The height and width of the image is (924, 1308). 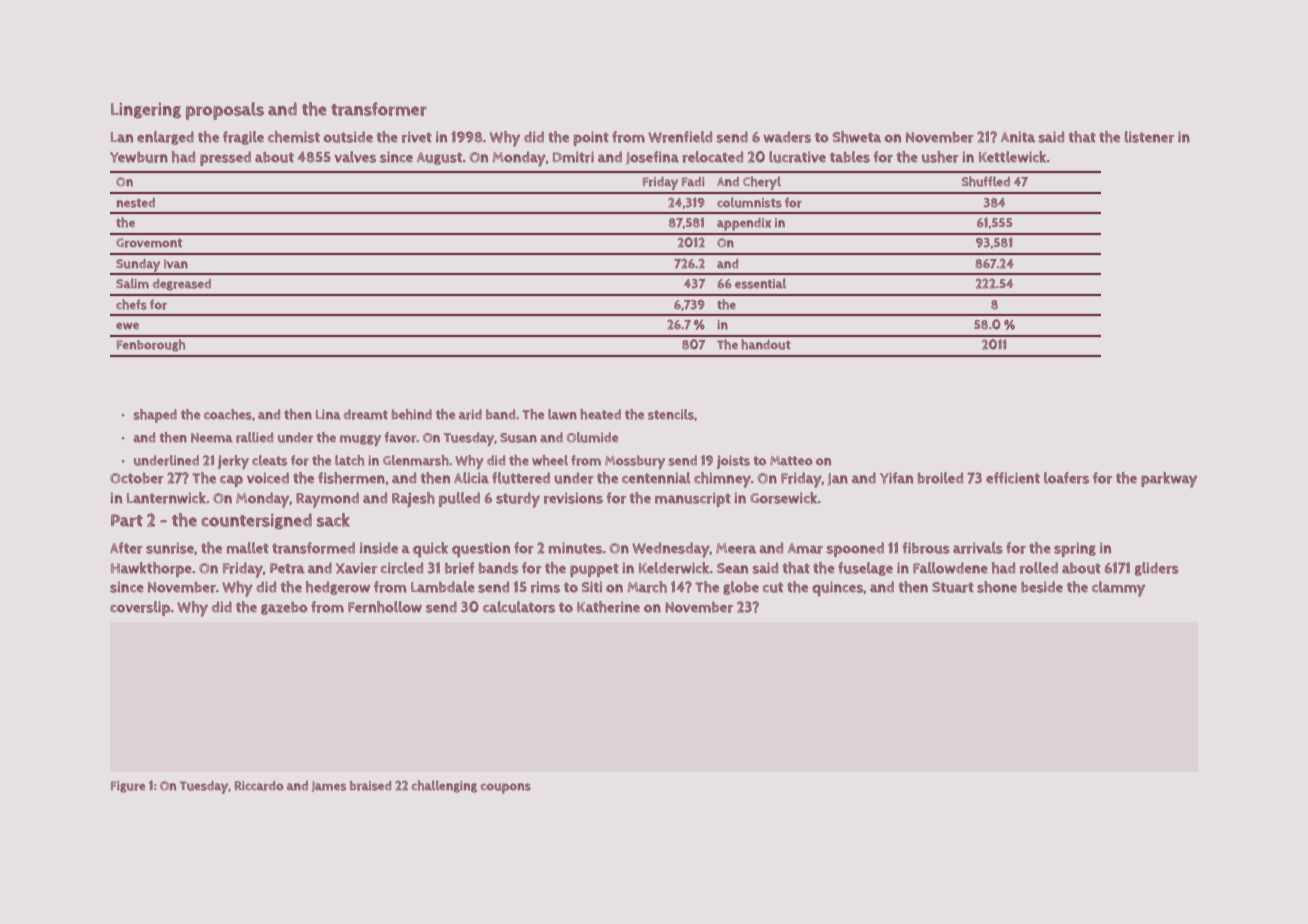 I want to click on Dmitri, so click(x=573, y=157).
